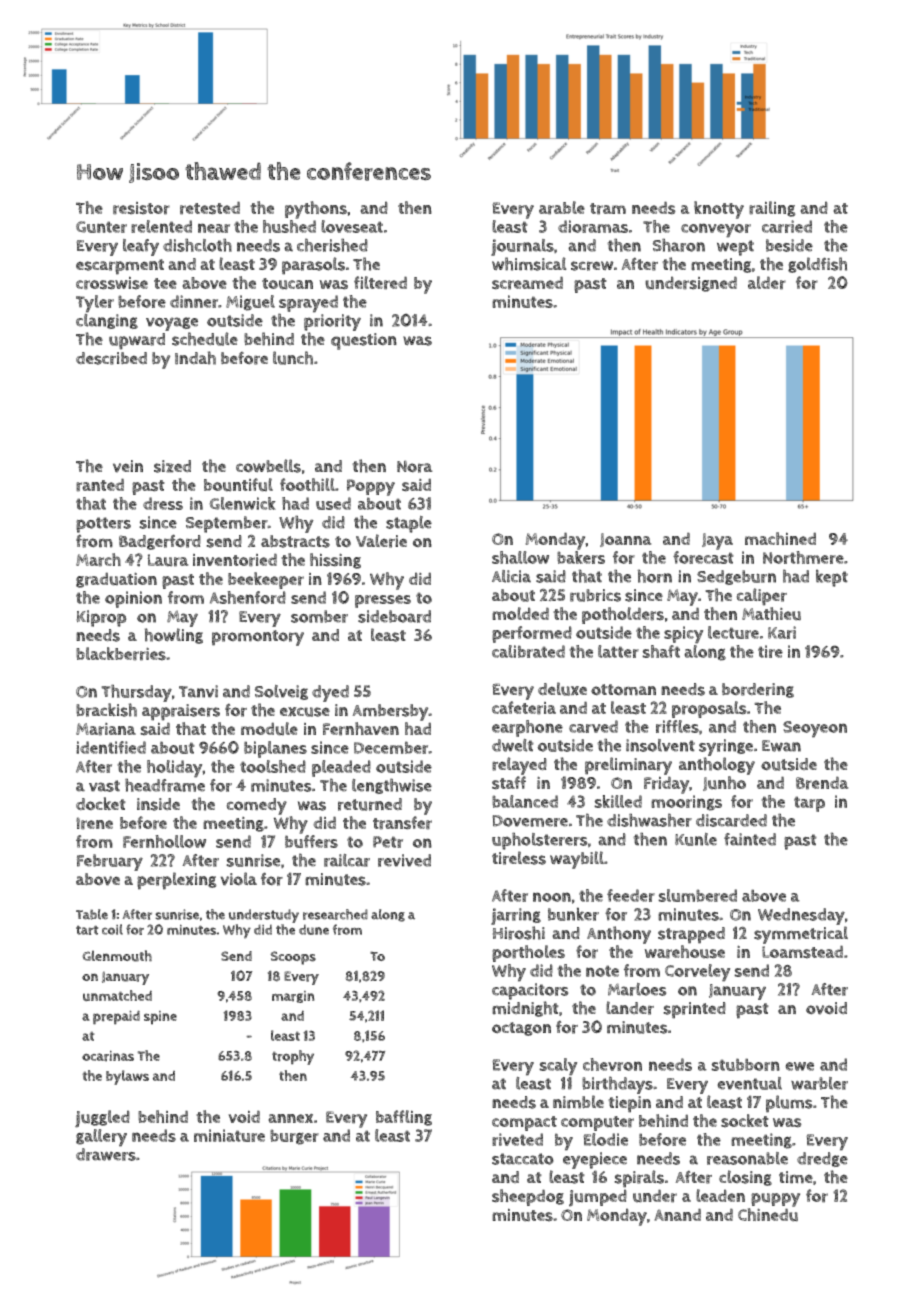  I want to click on Mathieu, so click(771, 614).
